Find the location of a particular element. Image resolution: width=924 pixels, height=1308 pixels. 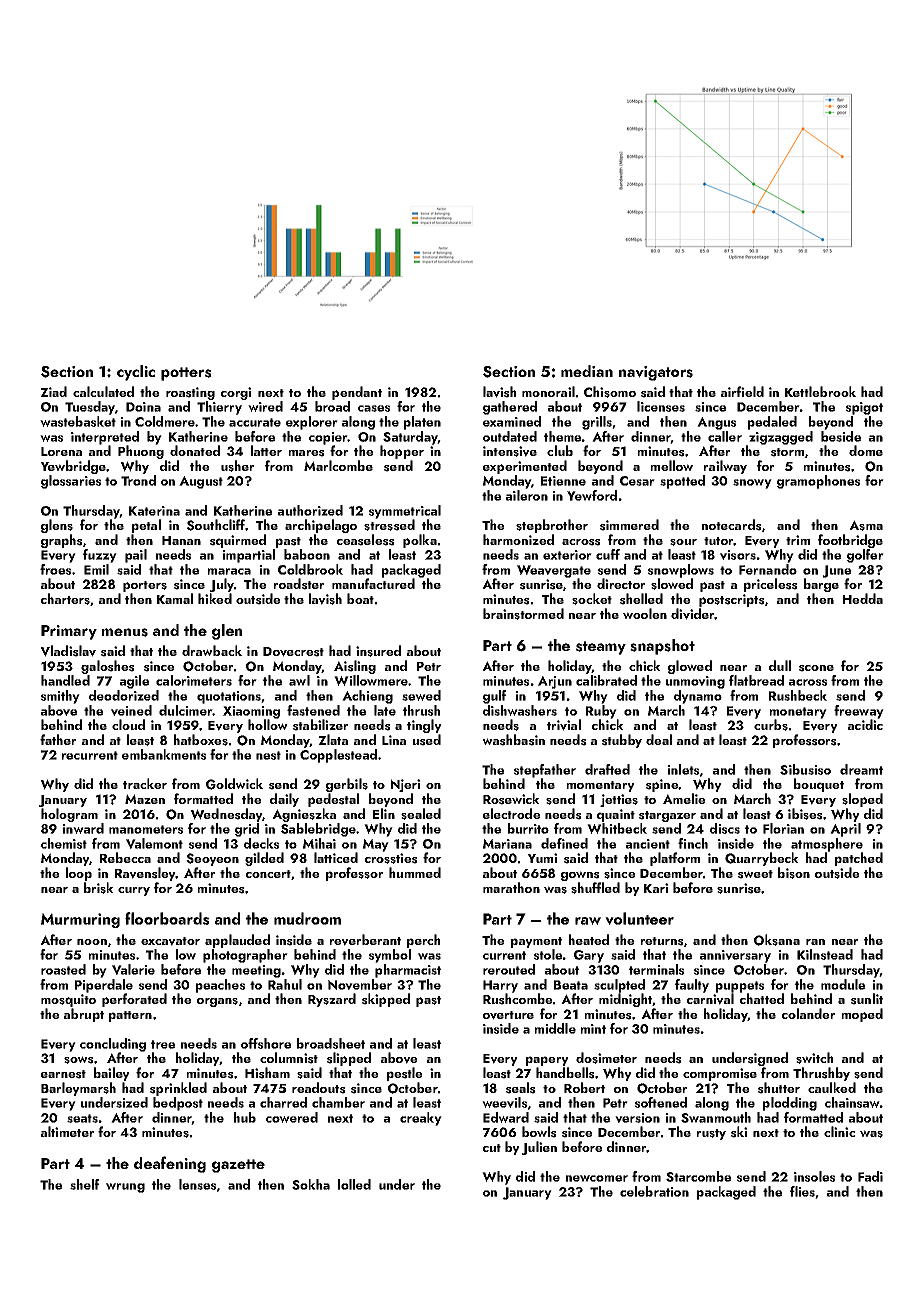

pedaled is located at coordinates (772, 423).
